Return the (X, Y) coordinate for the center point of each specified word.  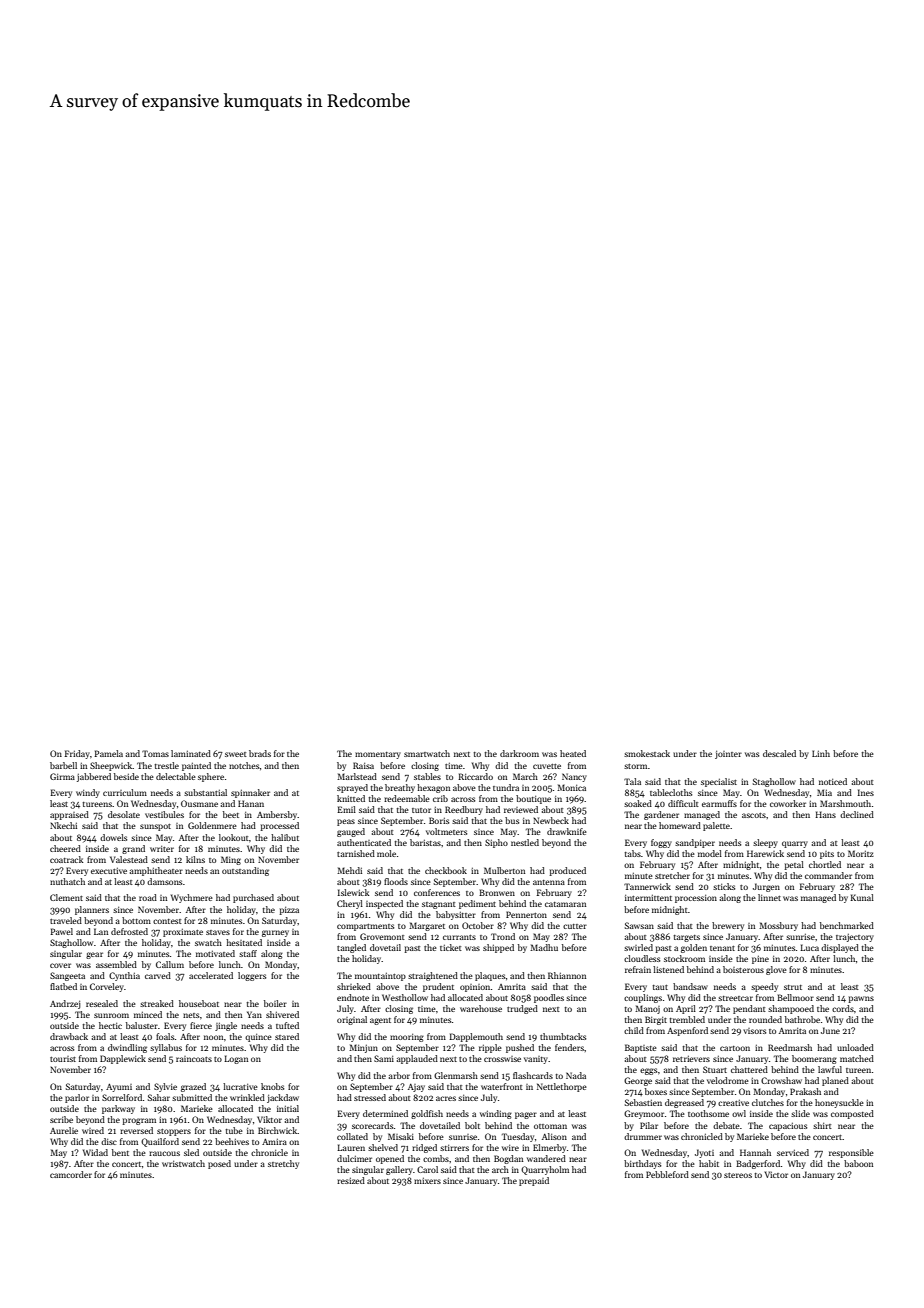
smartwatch (427, 753)
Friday (77, 754)
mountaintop (380, 977)
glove (776, 970)
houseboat (199, 1003)
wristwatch (183, 1163)
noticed (833, 781)
